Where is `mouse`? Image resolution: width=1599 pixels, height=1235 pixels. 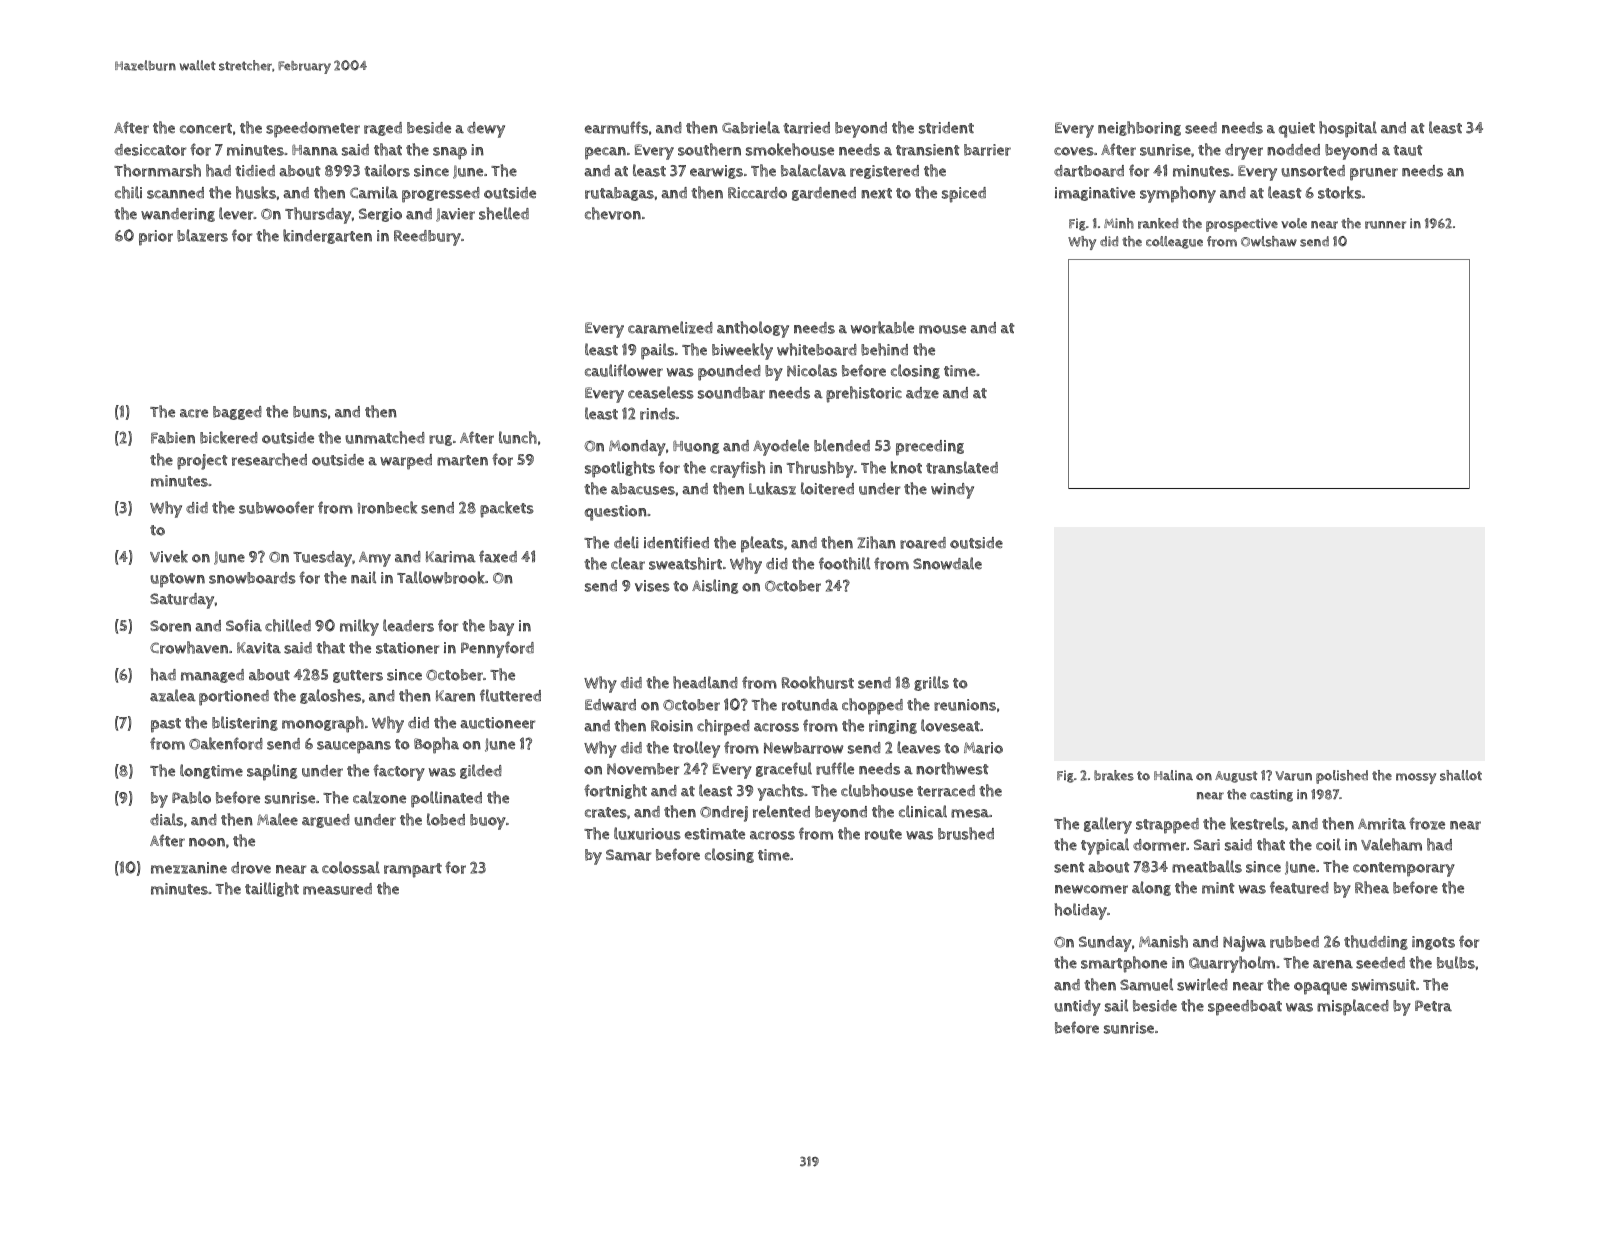
mouse is located at coordinates (942, 329).
